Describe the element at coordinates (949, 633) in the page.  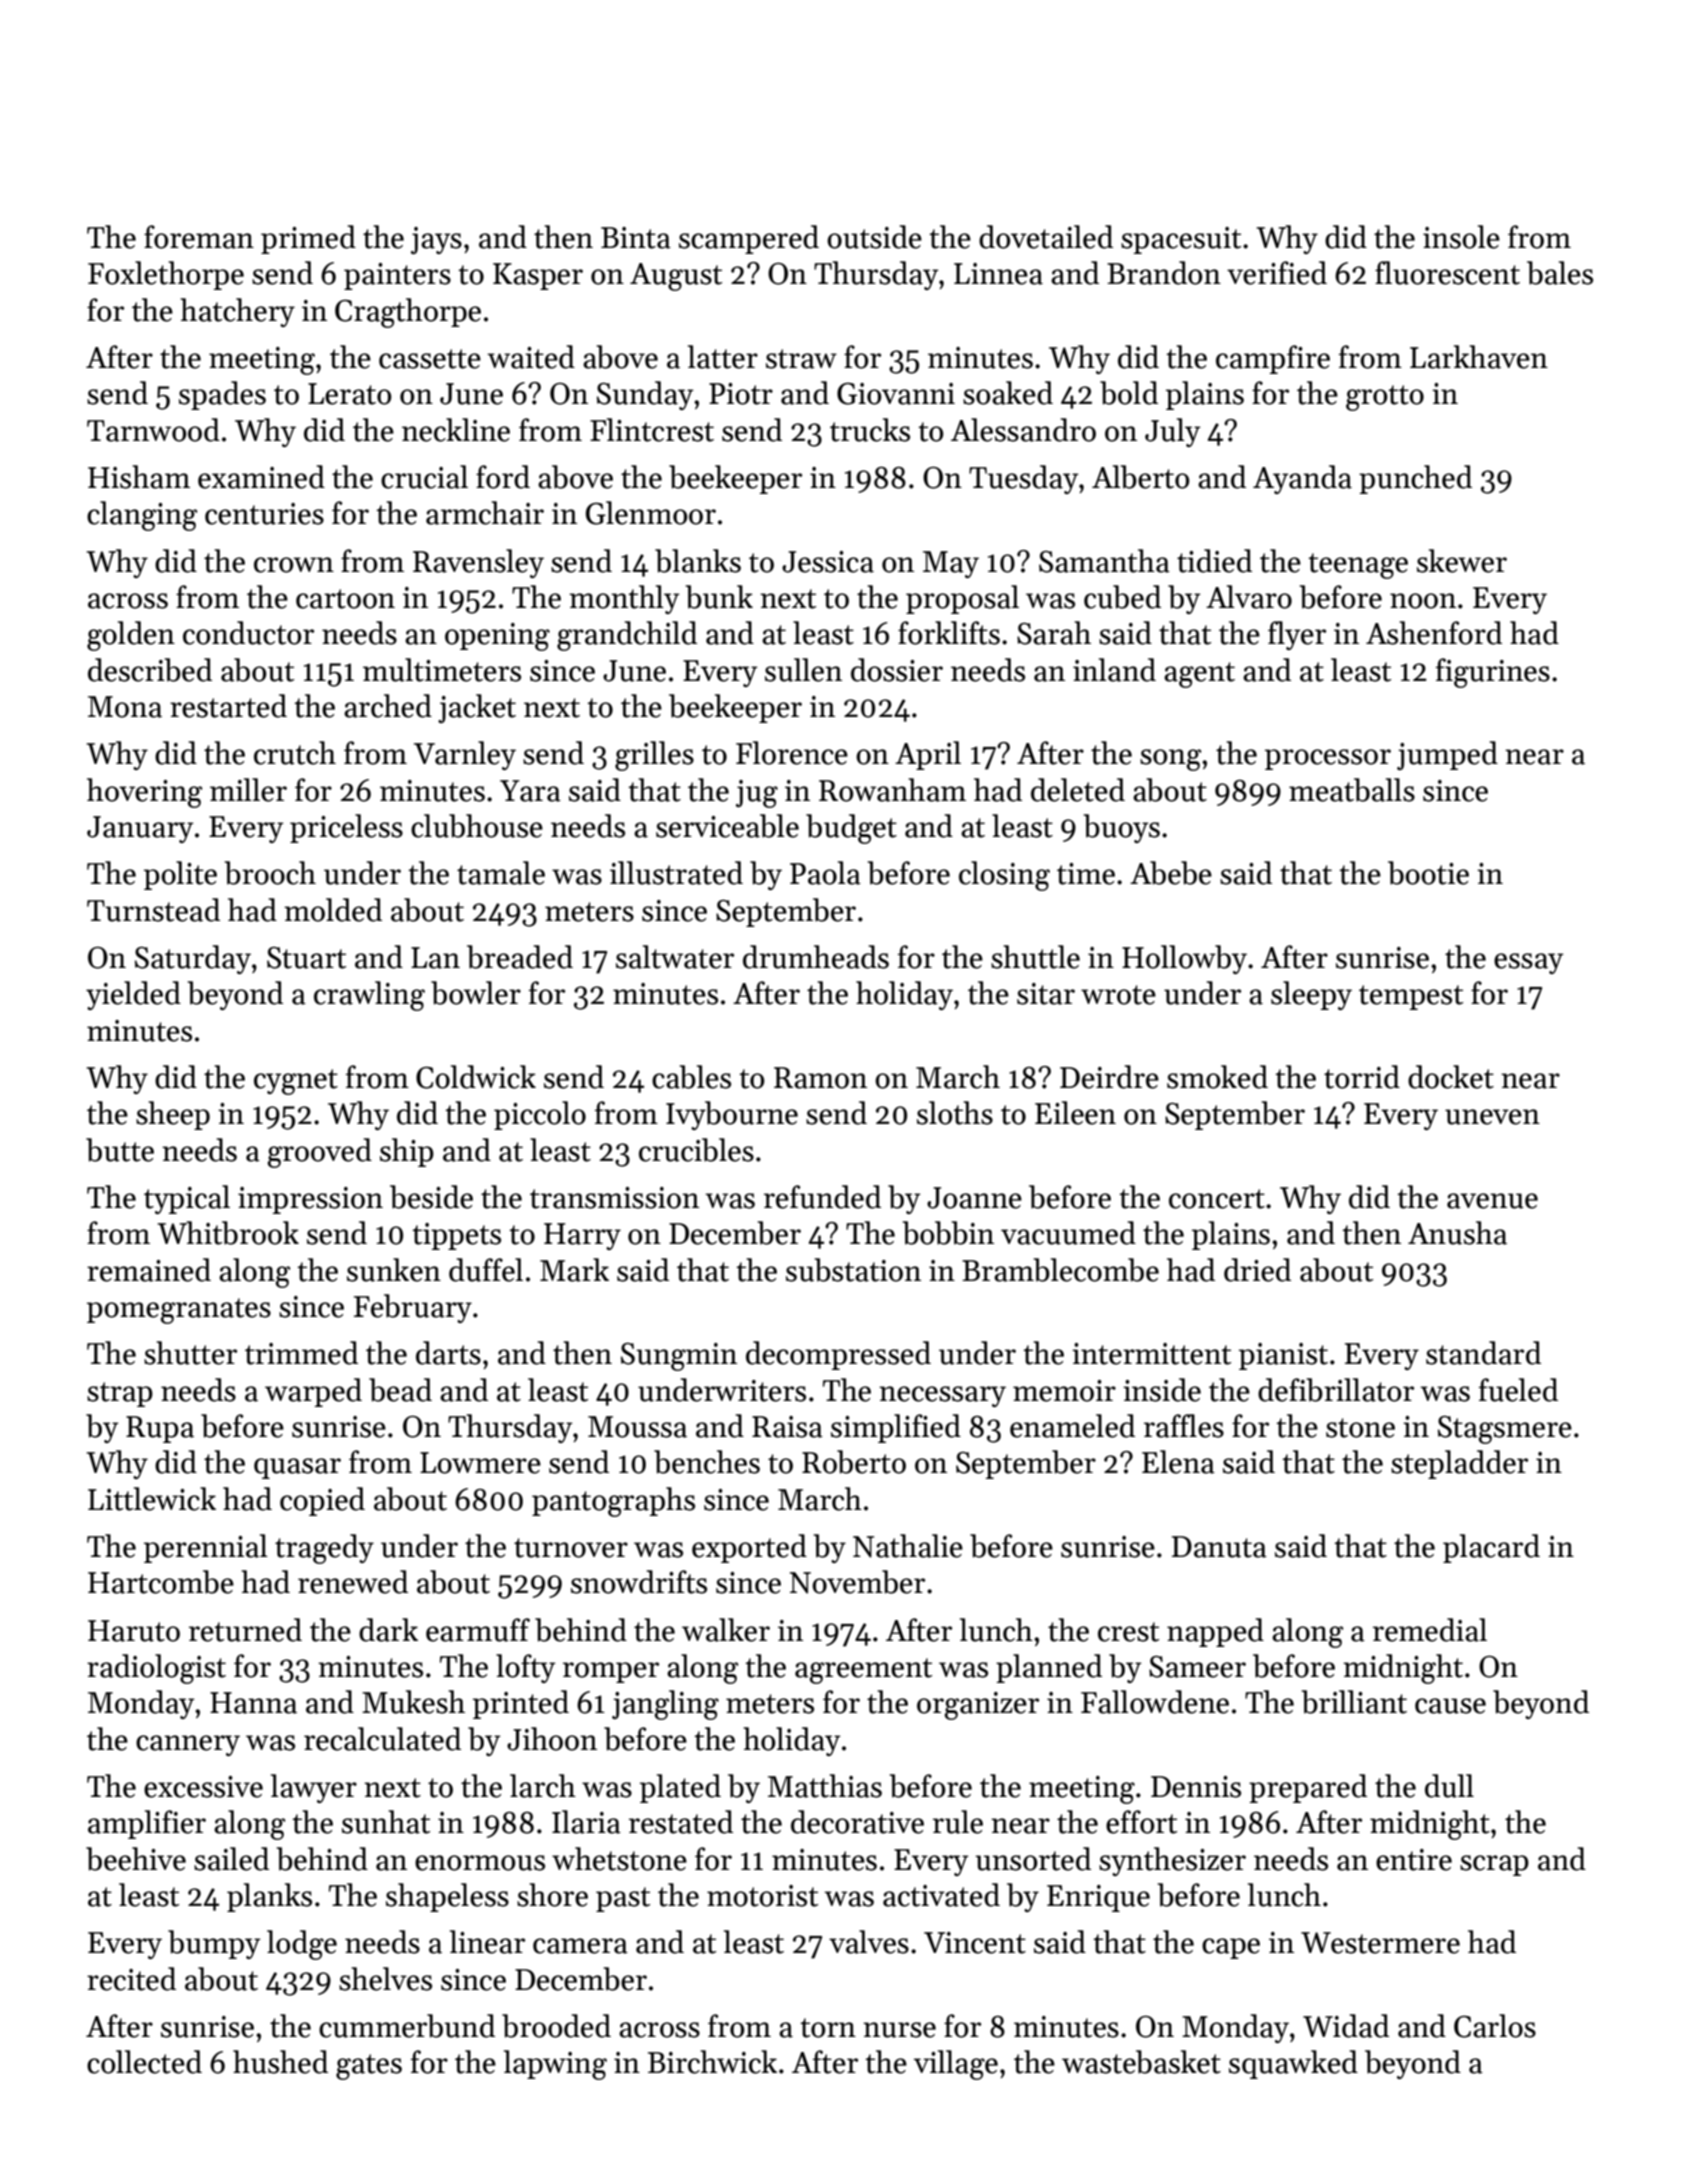
I see `forklifts` at that location.
